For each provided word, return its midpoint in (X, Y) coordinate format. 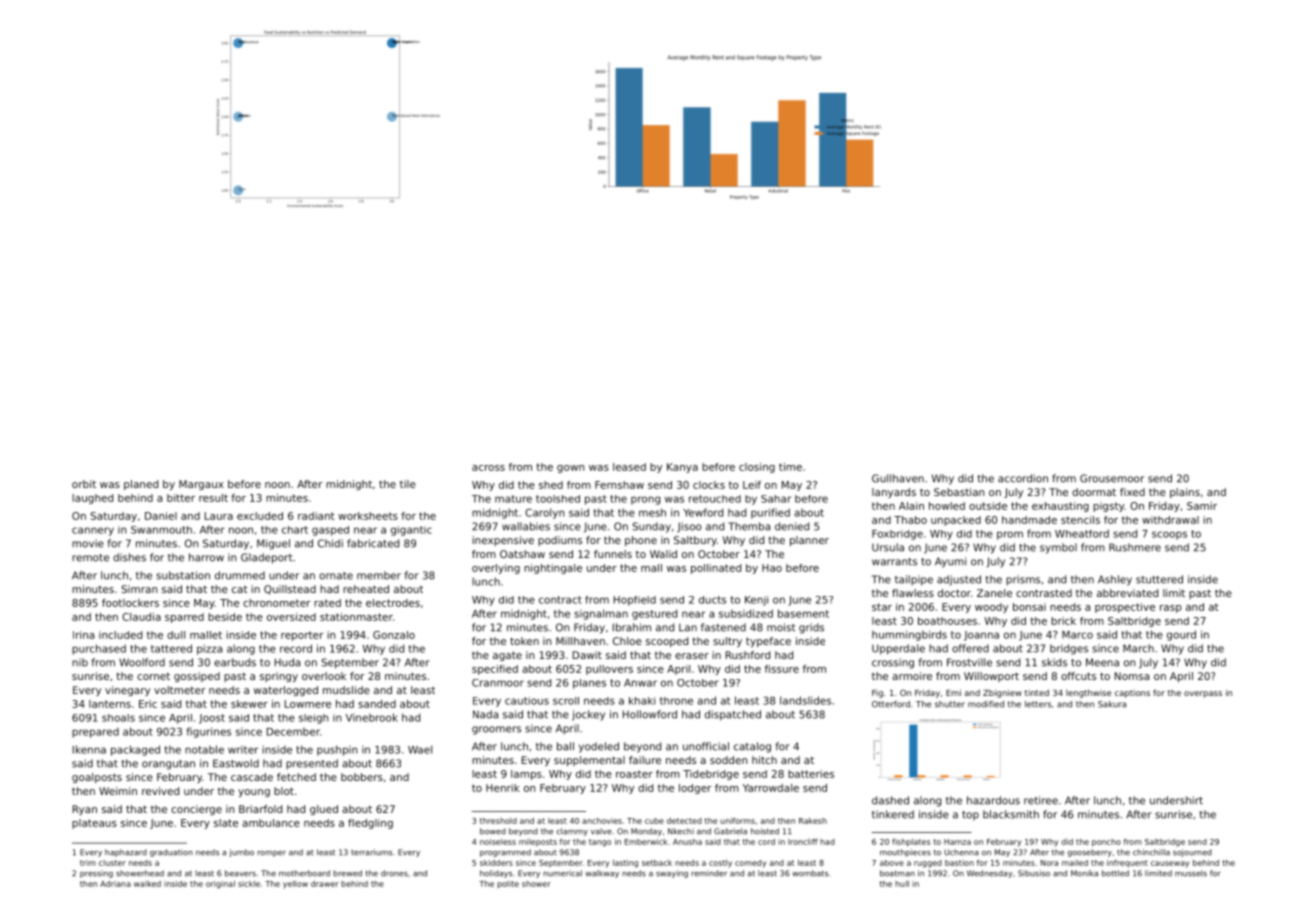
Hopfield (635, 601)
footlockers (130, 603)
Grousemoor (1112, 478)
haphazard (126, 853)
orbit (84, 484)
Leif (752, 485)
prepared (95, 733)
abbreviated (1127, 593)
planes (589, 684)
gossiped (197, 677)
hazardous (993, 800)
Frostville (969, 662)
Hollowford (650, 714)
